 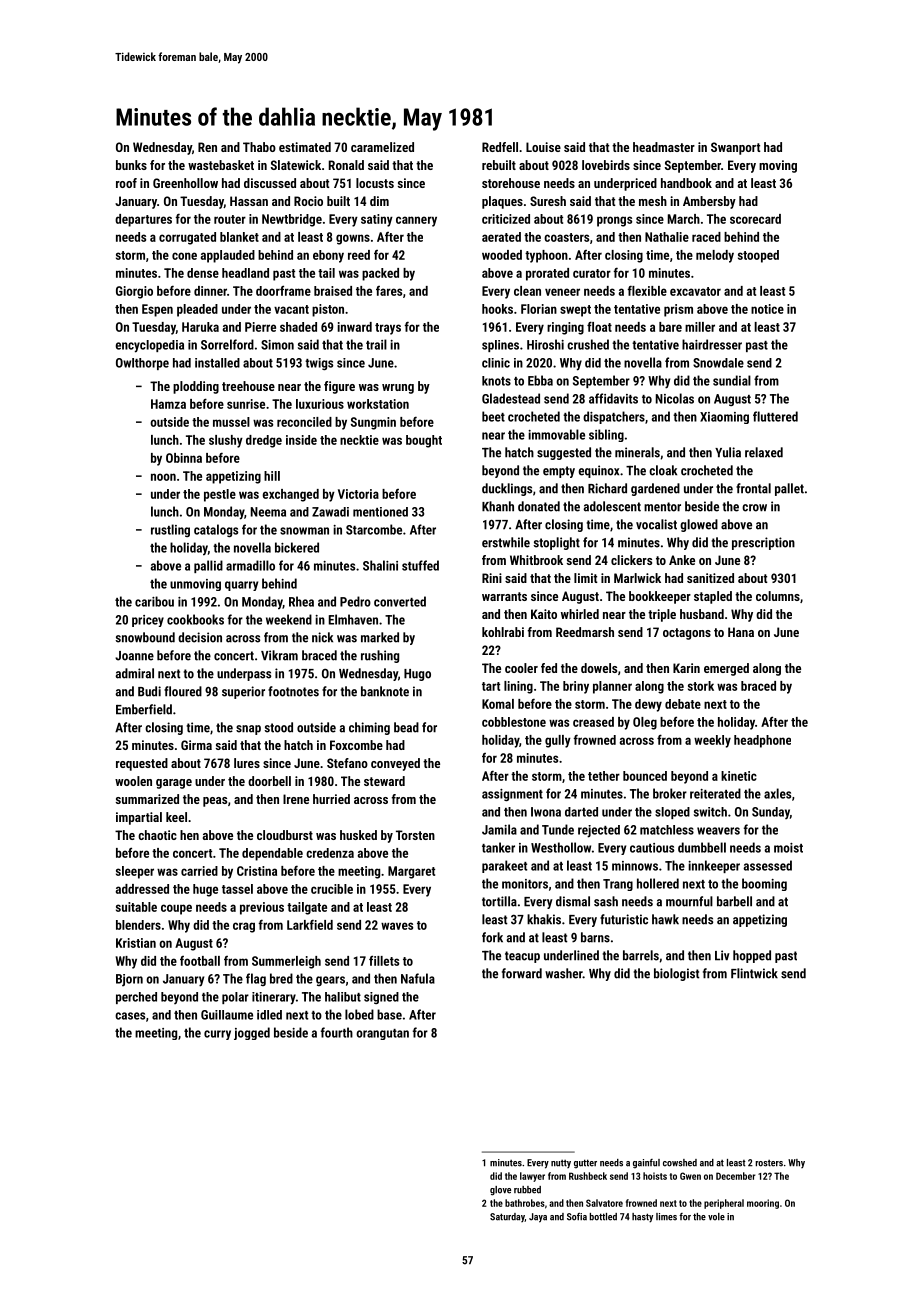 What do you see at coordinates (217, 1035) in the page?
I see `curry` at bounding box center [217, 1035].
